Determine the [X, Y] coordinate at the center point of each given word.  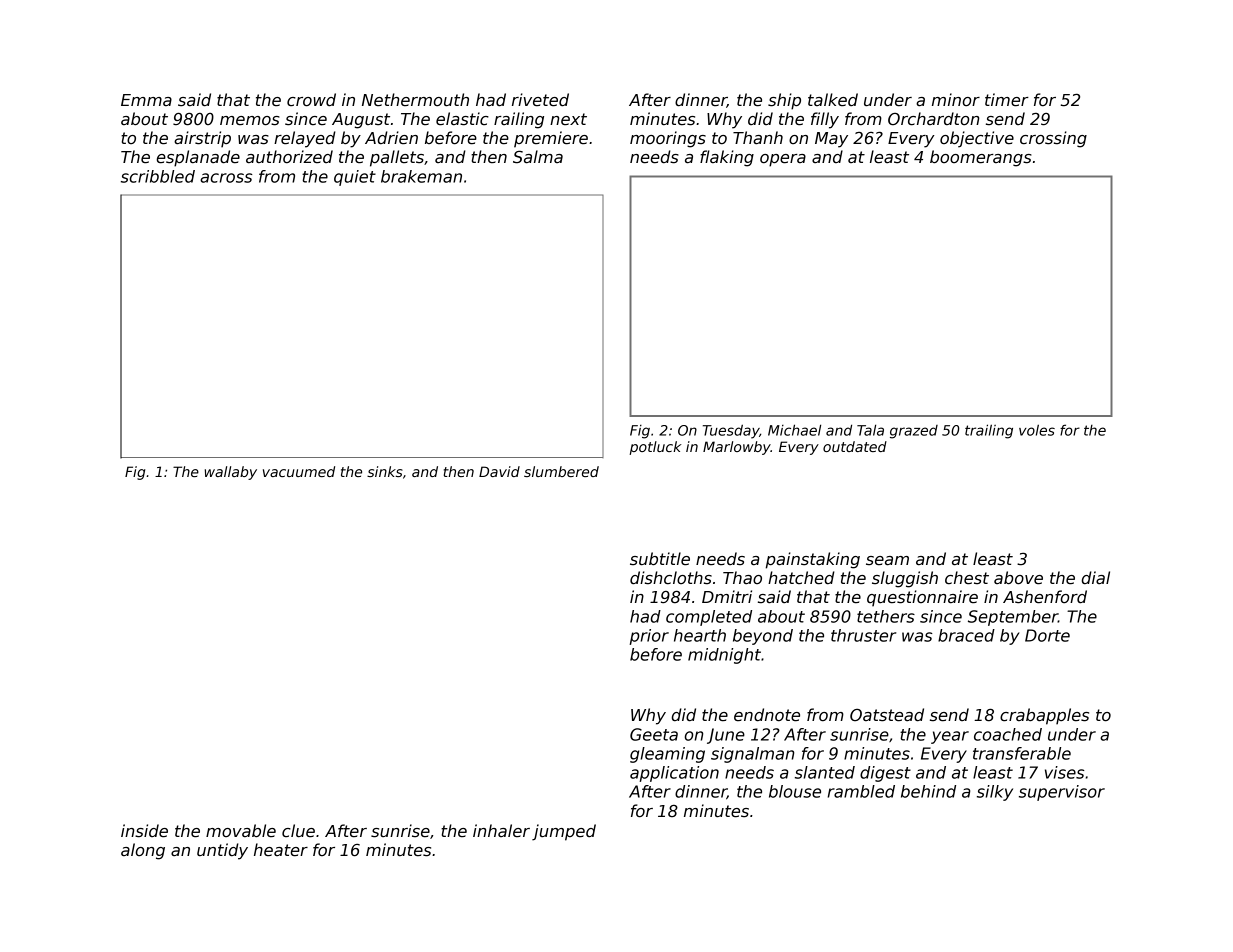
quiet [355, 178]
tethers [886, 616]
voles [1037, 430]
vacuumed [299, 471]
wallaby [231, 473]
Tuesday [731, 431]
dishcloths [671, 578]
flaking [727, 158]
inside [144, 831]
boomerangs [981, 158]
